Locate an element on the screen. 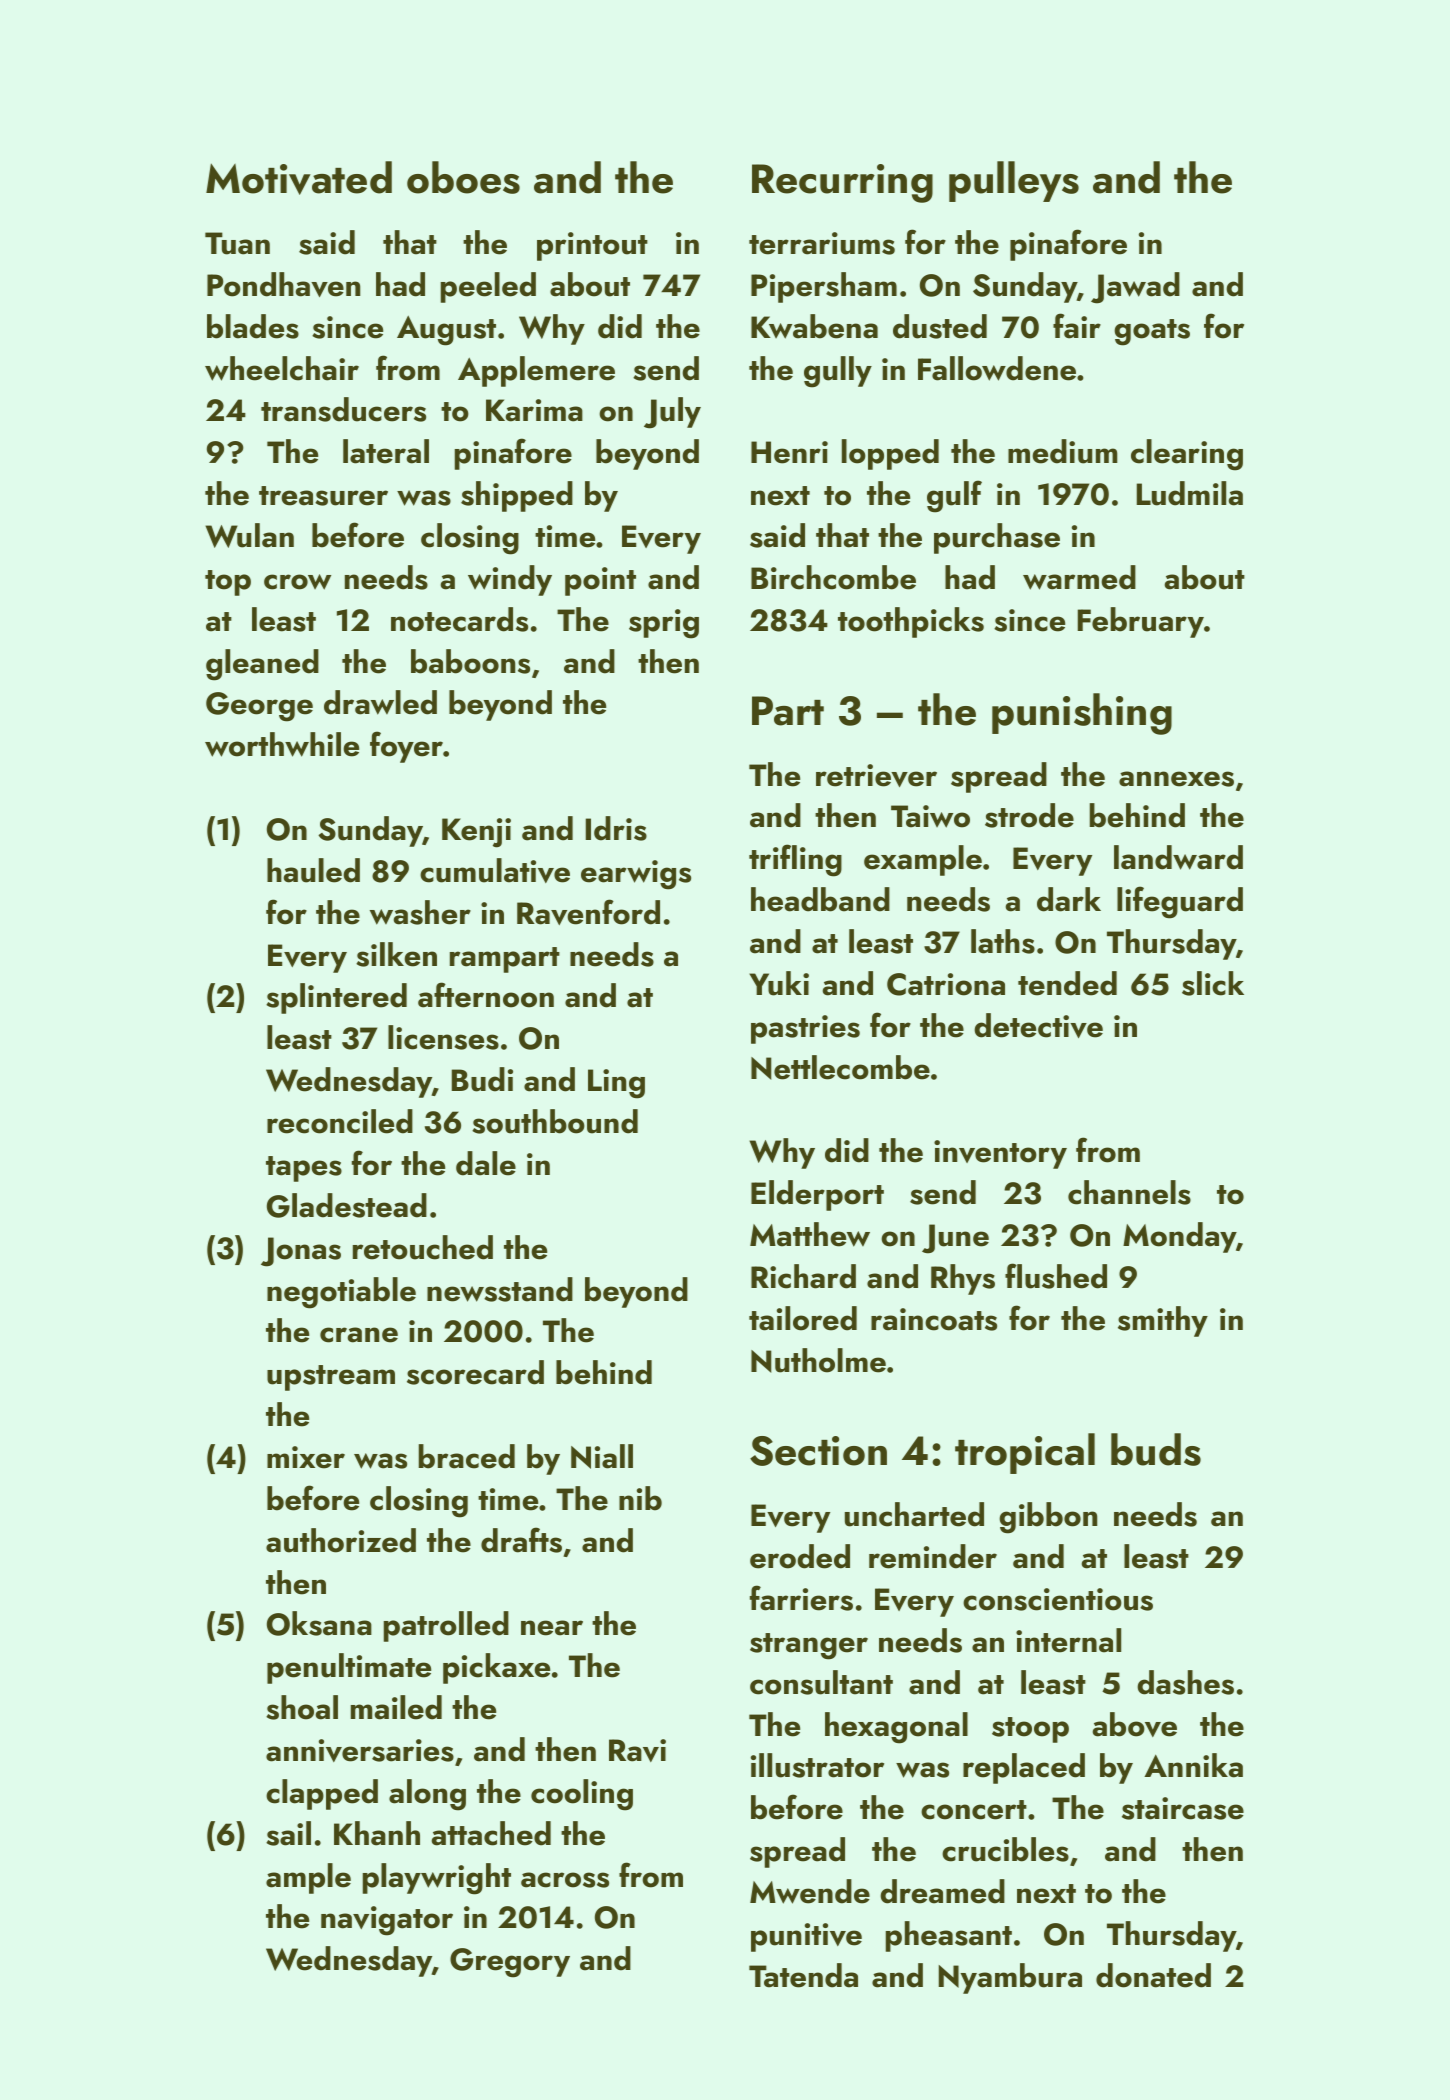 This screenshot has height=2100, width=1450. printout is located at coordinates (592, 246).
